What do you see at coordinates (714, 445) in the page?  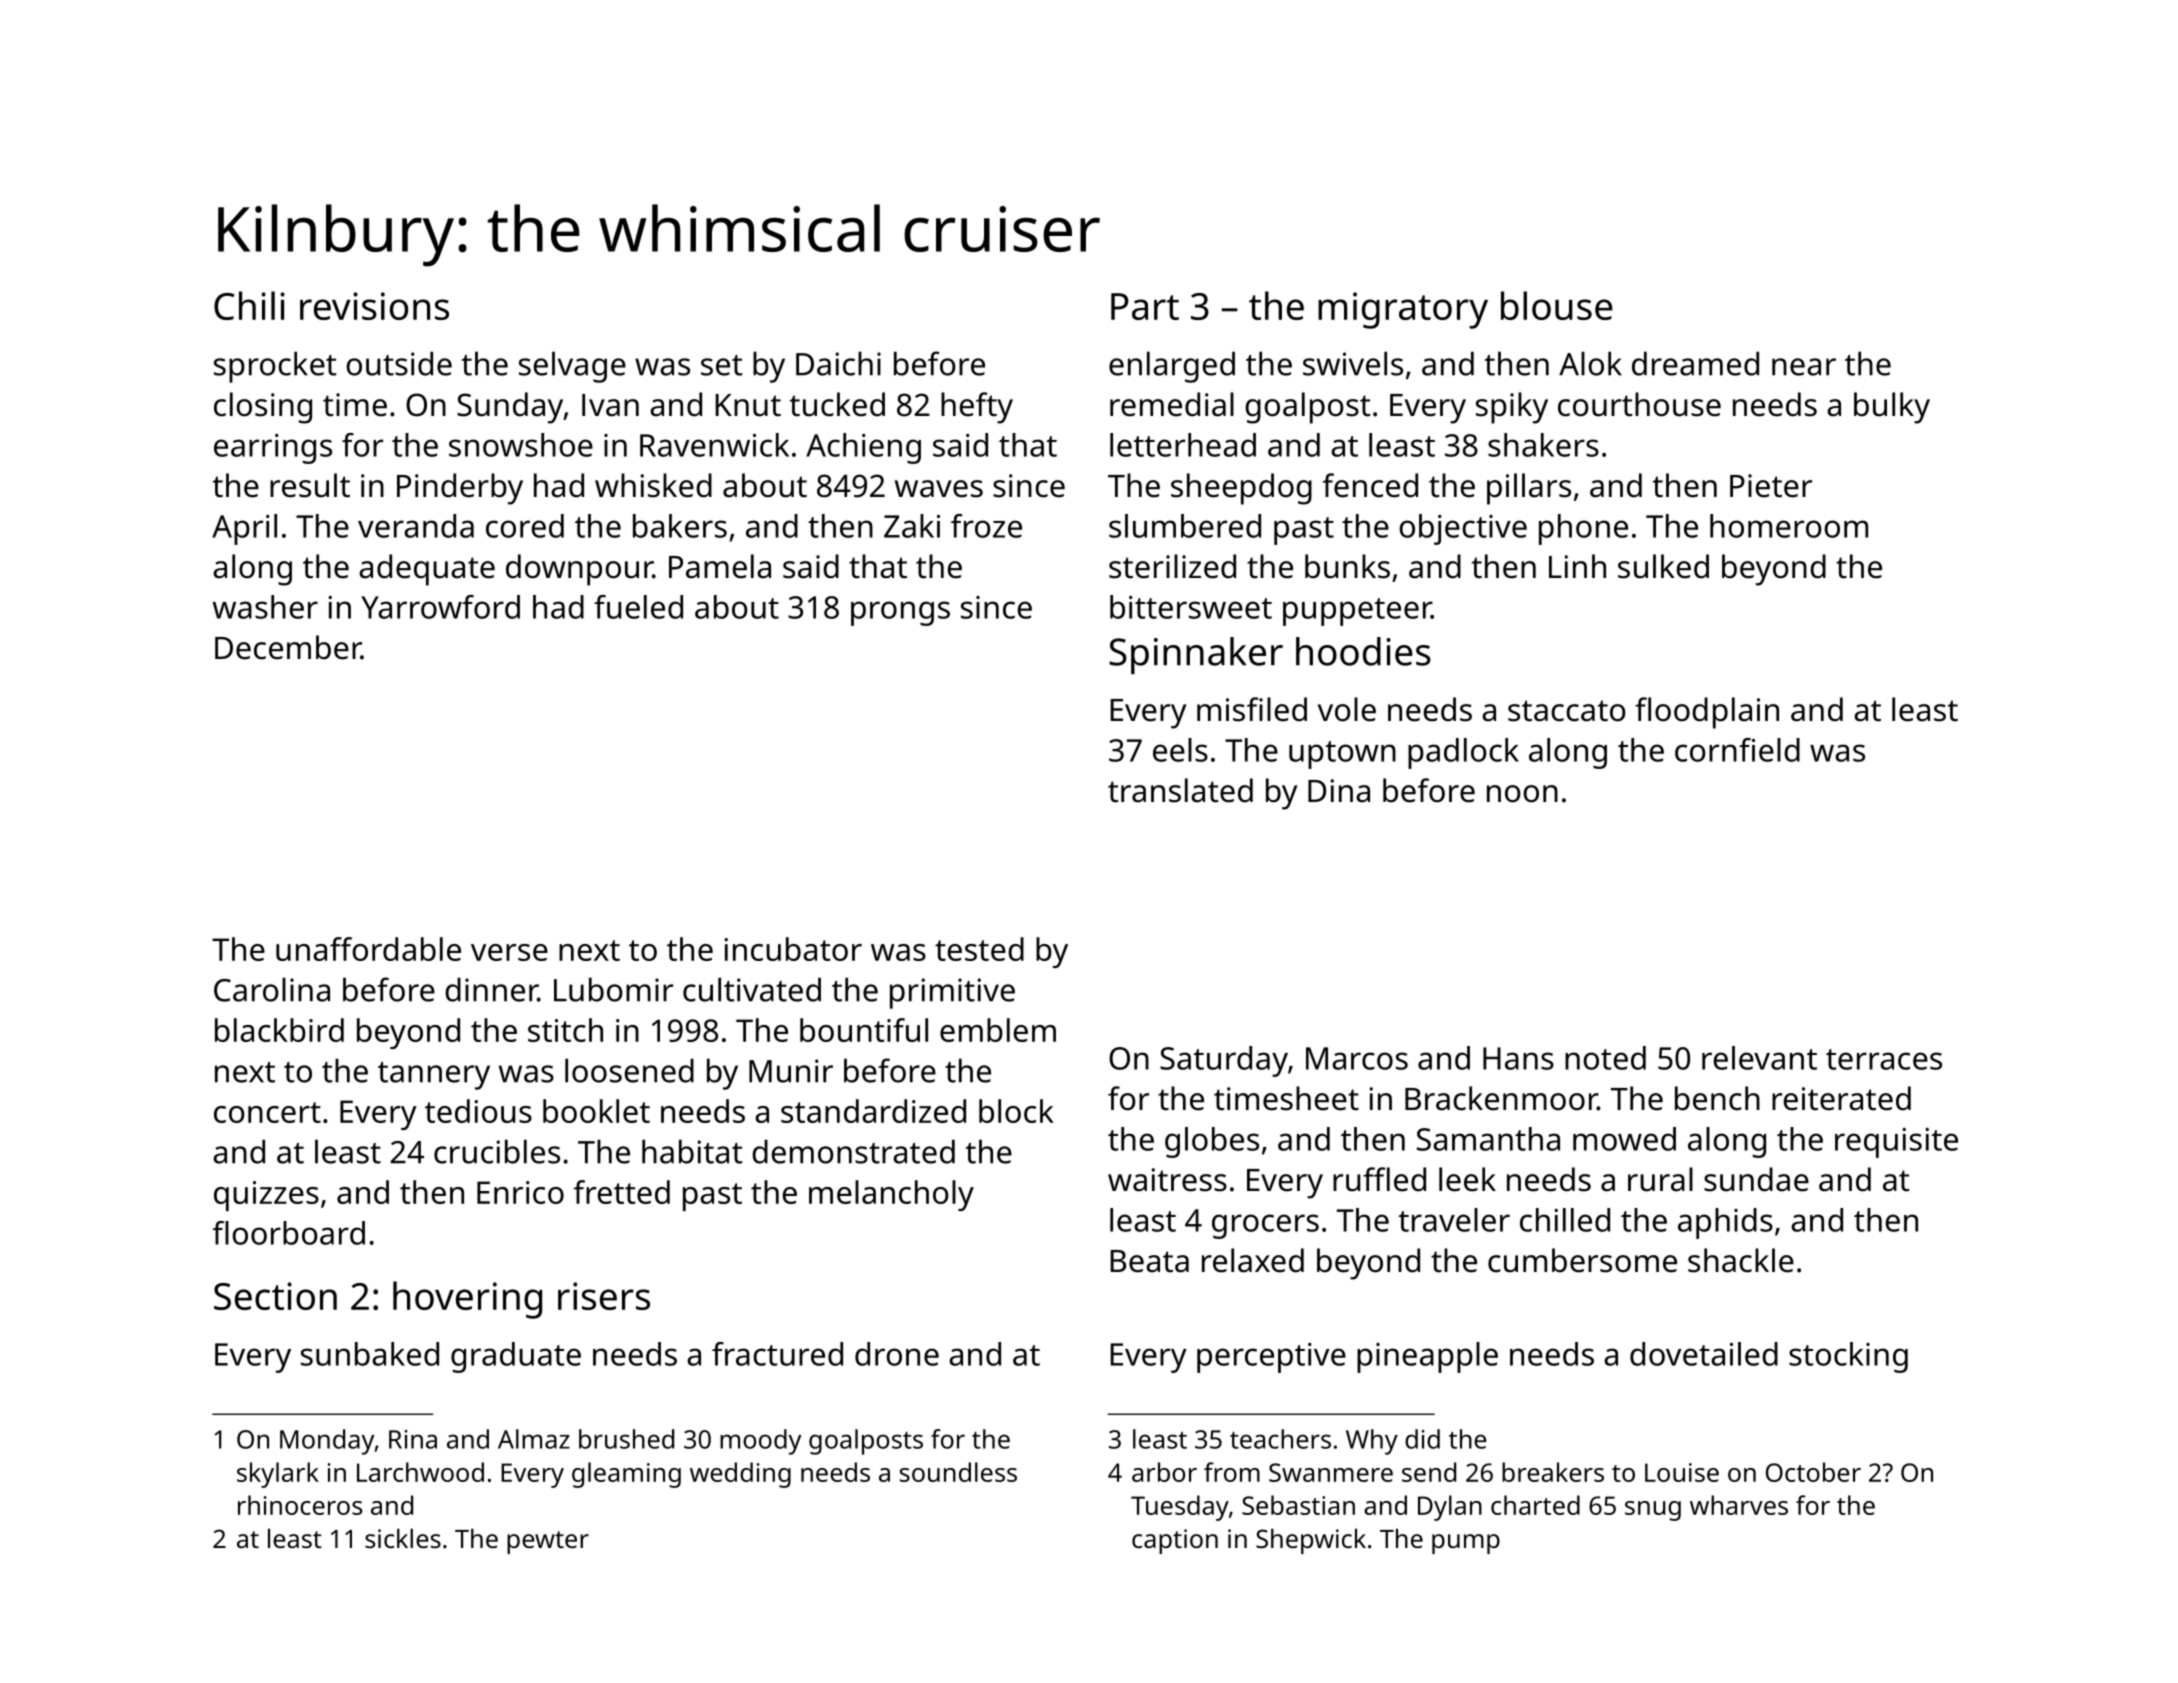 I see `Ravenwick` at bounding box center [714, 445].
